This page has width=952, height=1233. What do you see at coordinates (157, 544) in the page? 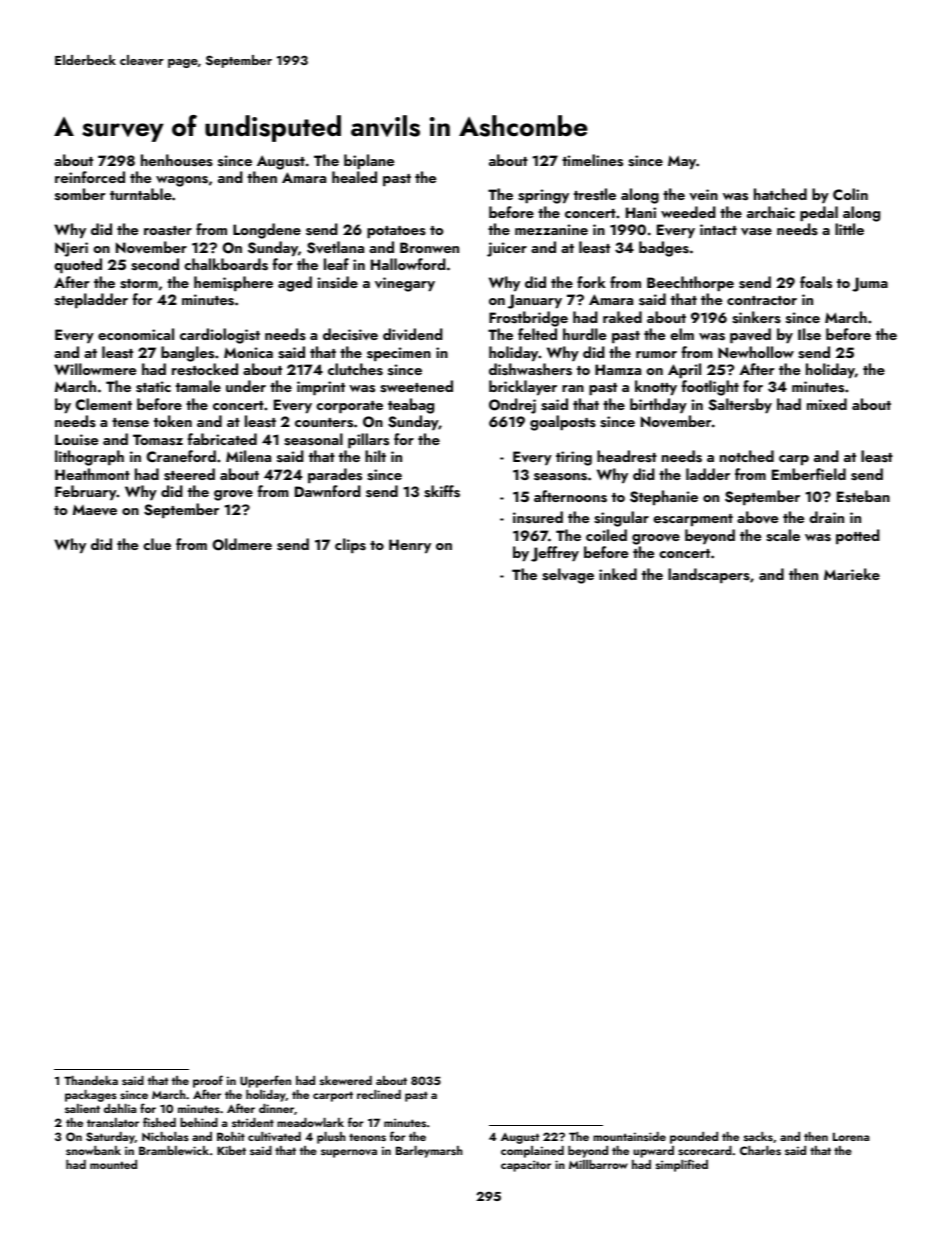
I see `clue` at bounding box center [157, 544].
